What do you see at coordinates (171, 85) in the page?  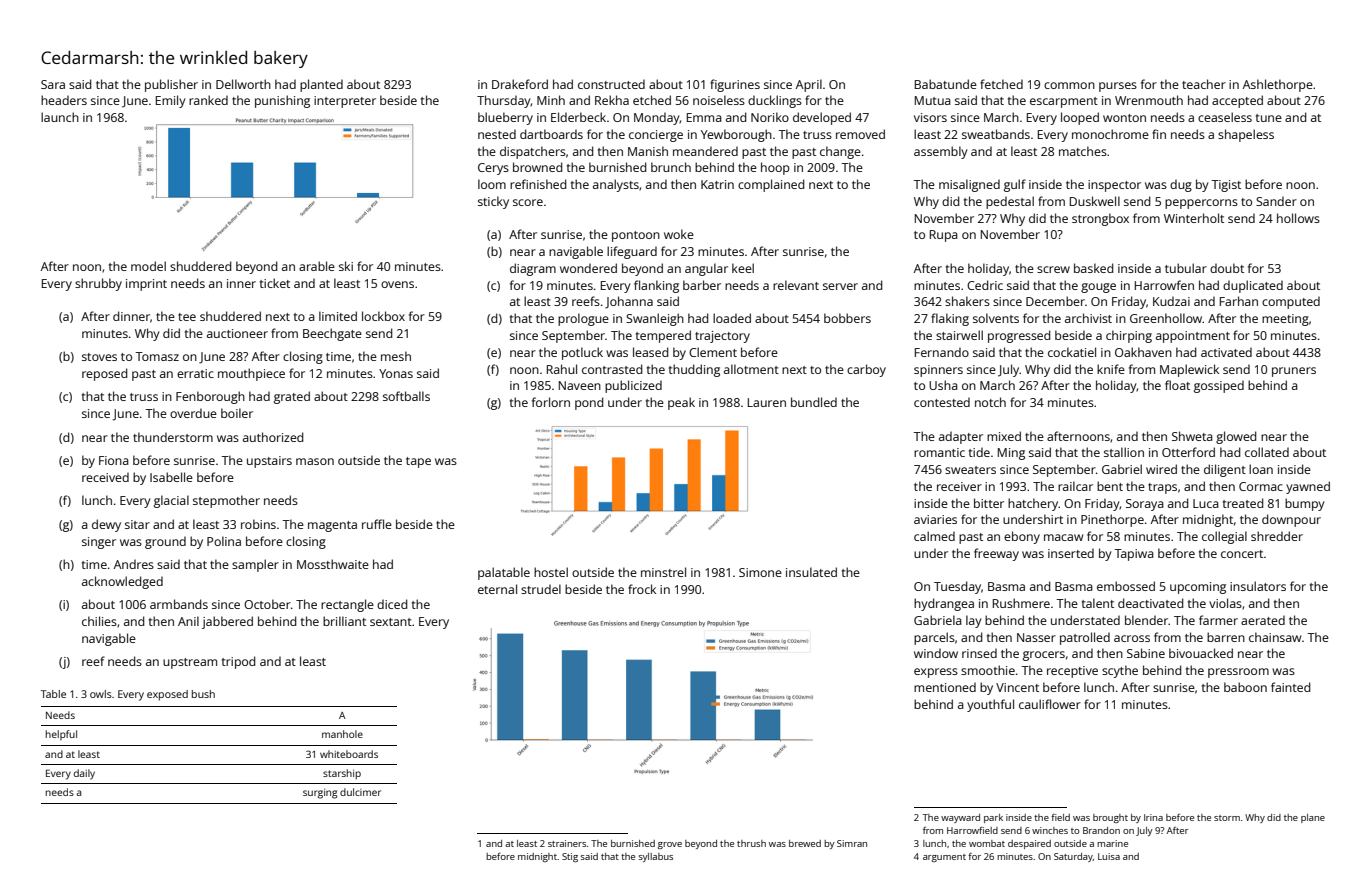 I see `publisher` at bounding box center [171, 85].
